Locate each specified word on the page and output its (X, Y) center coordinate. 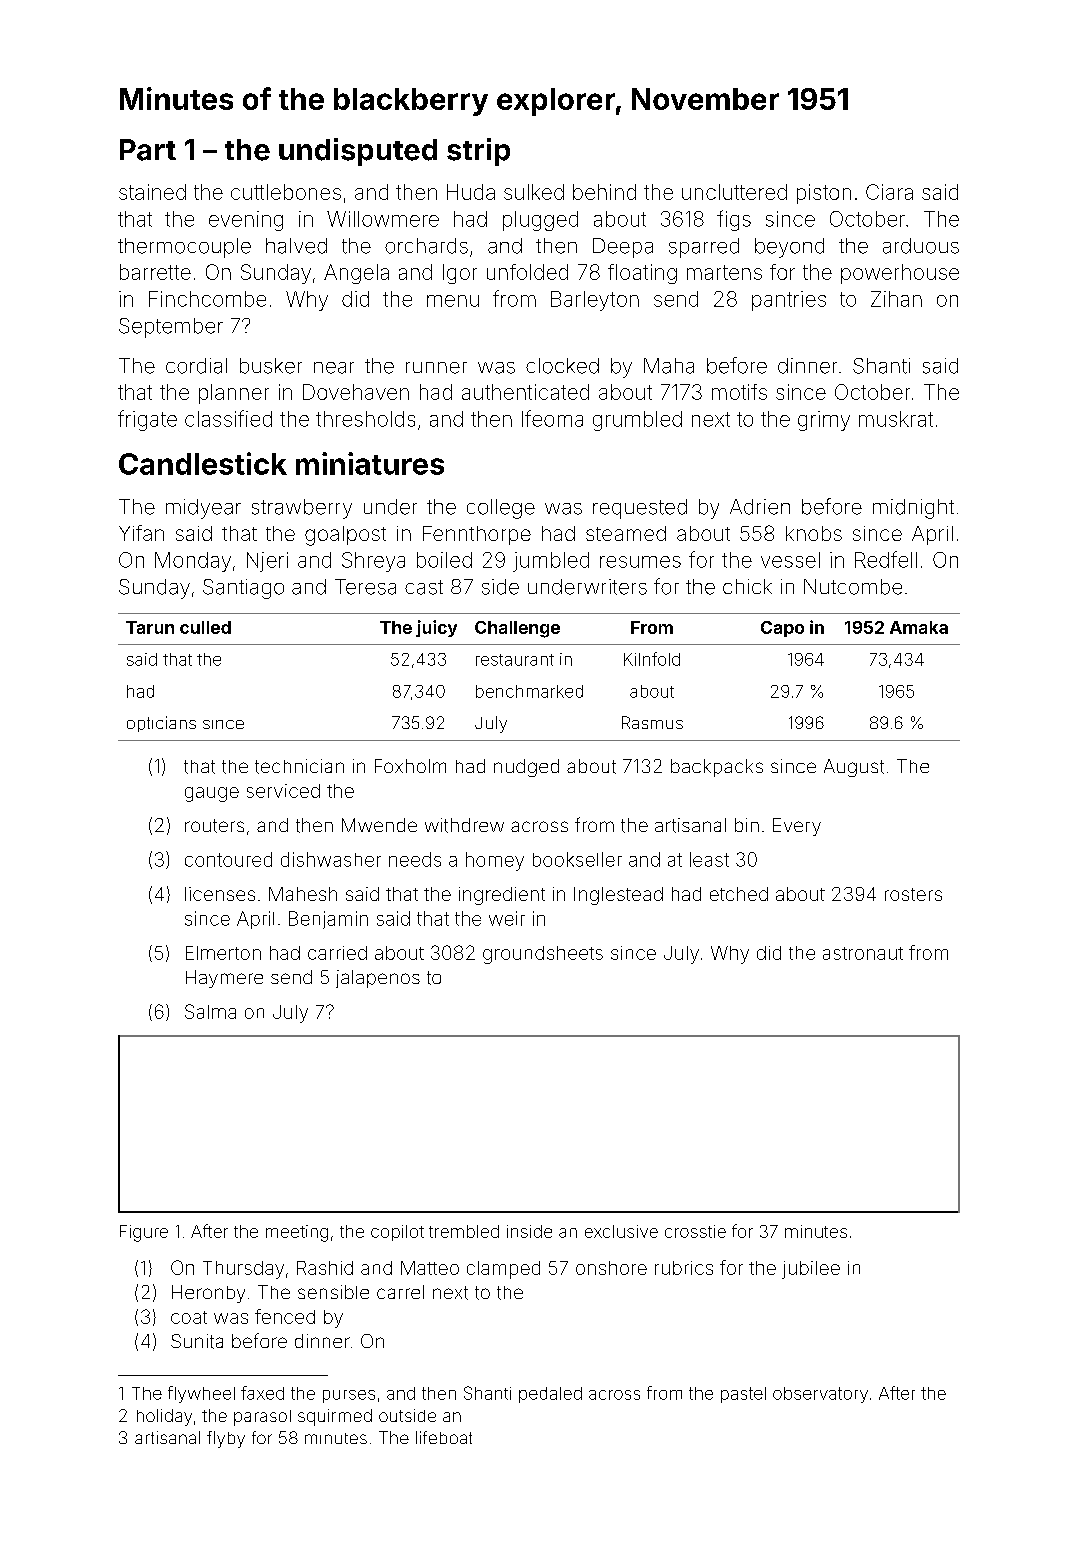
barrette (155, 272)
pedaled (550, 1395)
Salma (210, 1011)
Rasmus (652, 722)
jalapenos (378, 979)
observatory (820, 1395)
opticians (161, 724)
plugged (540, 221)
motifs (739, 392)
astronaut (863, 953)
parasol (262, 1418)
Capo (782, 629)
